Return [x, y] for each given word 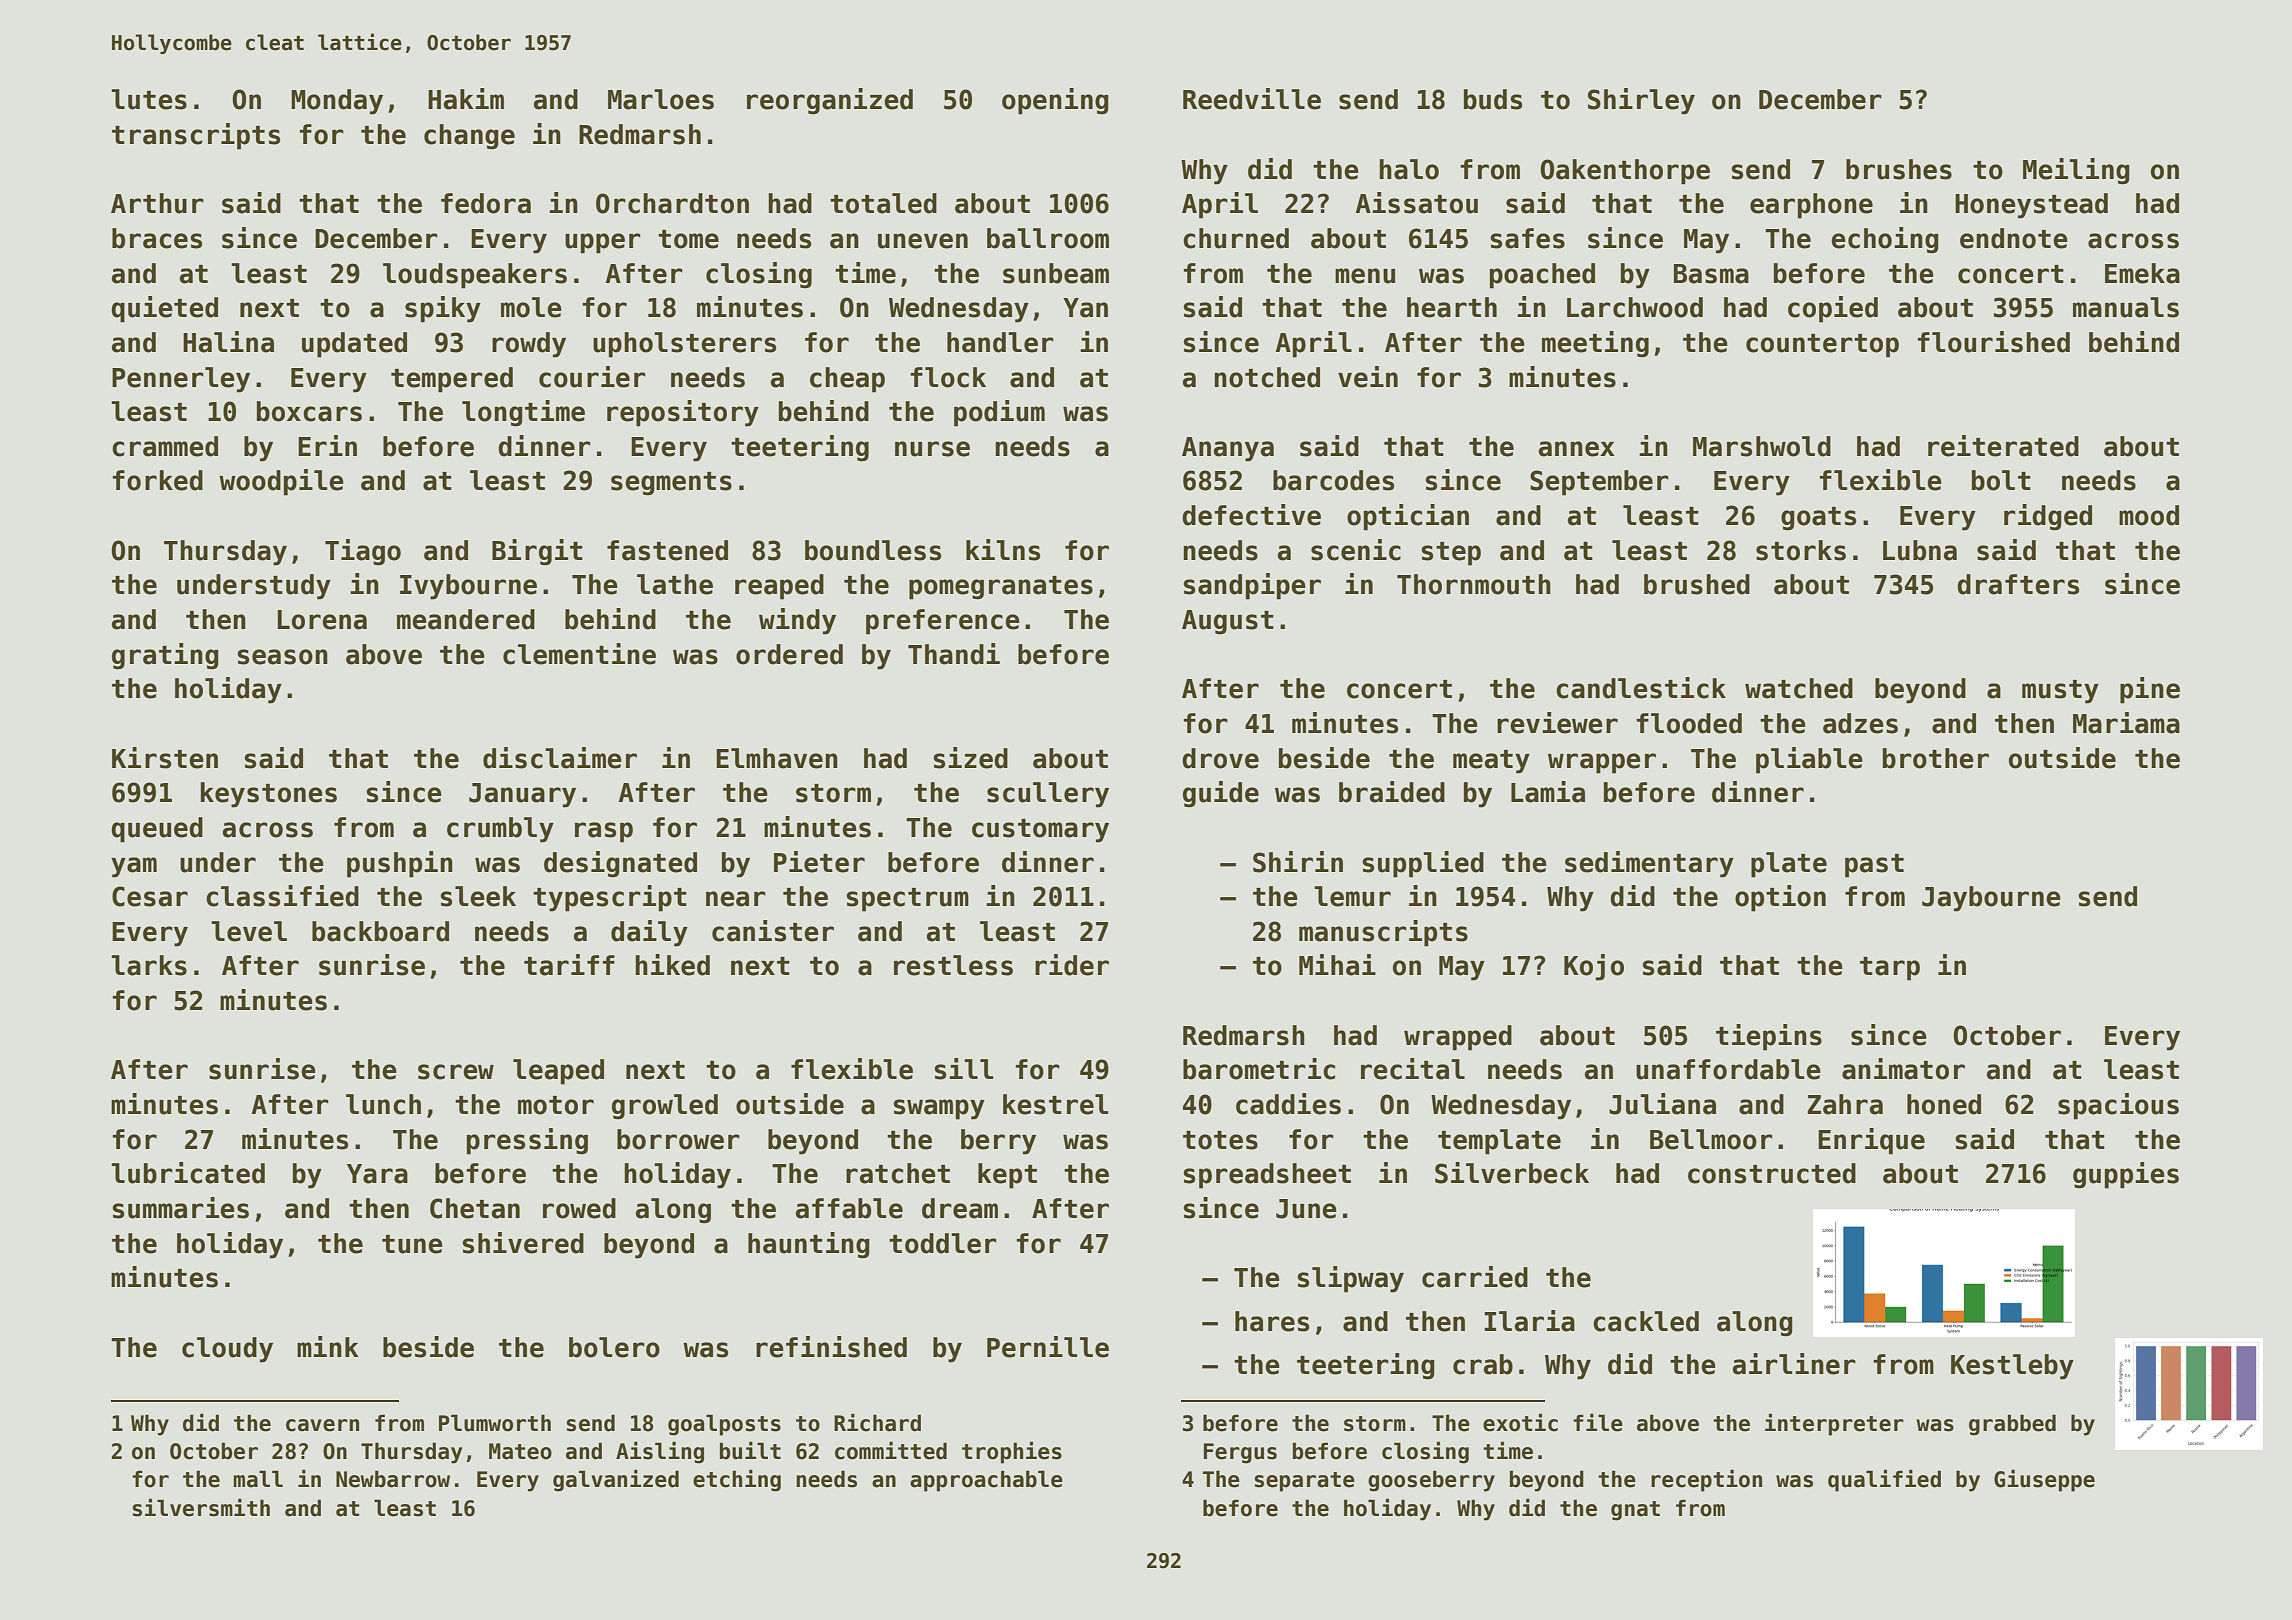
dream [960, 1208]
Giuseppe [2044, 1480]
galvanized [616, 1480]
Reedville [1252, 99]
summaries [181, 1208]
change [469, 137]
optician [1408, 517]
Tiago [363, 552]
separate [1304, 1482]
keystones [269, 795]
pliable [1809, 760]
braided [1392, 792]
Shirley [1641, 101]
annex [1577, 449]
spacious [2118, 1106]
